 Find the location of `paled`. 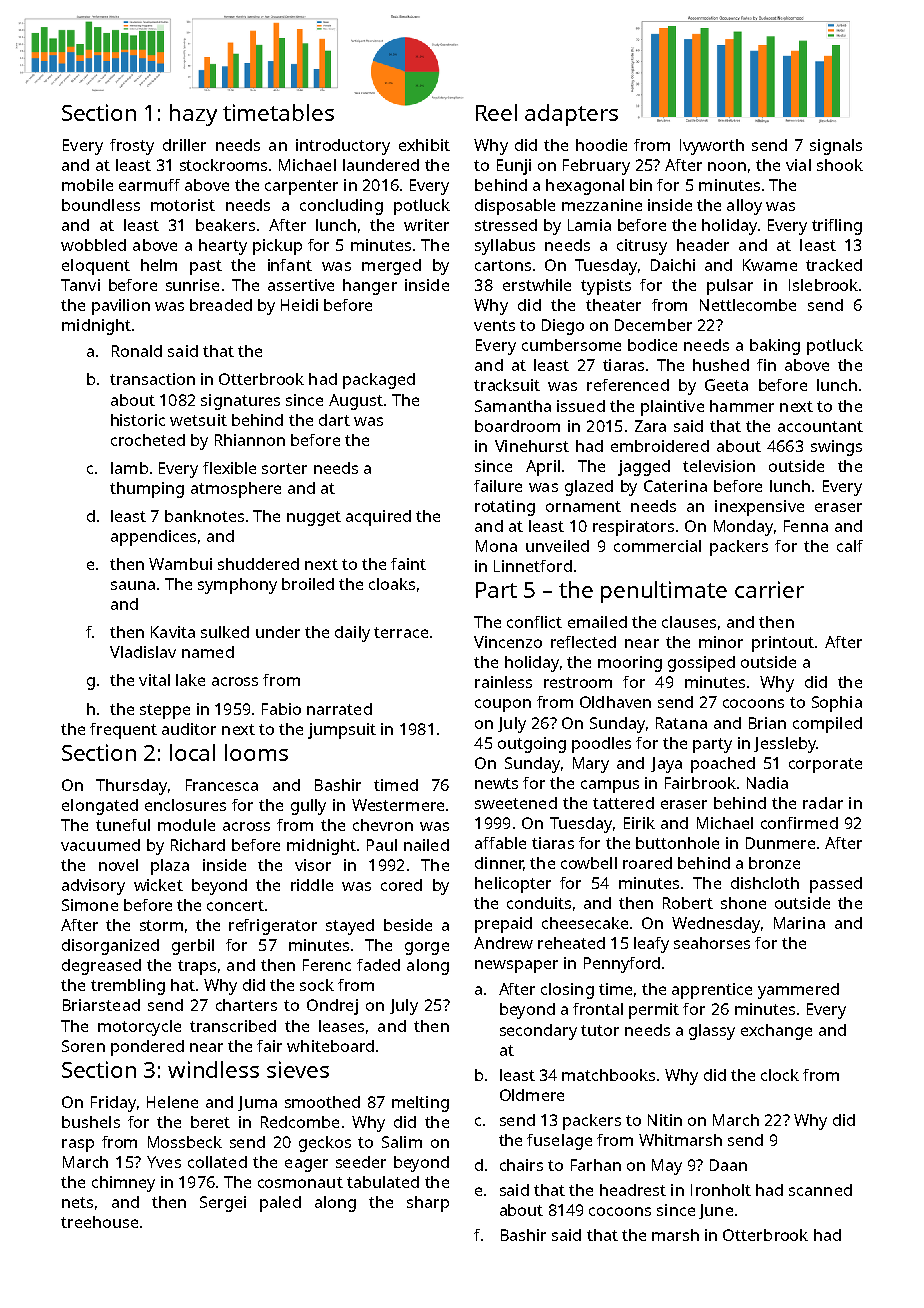

paled is located at coordinates (280, 1204).
